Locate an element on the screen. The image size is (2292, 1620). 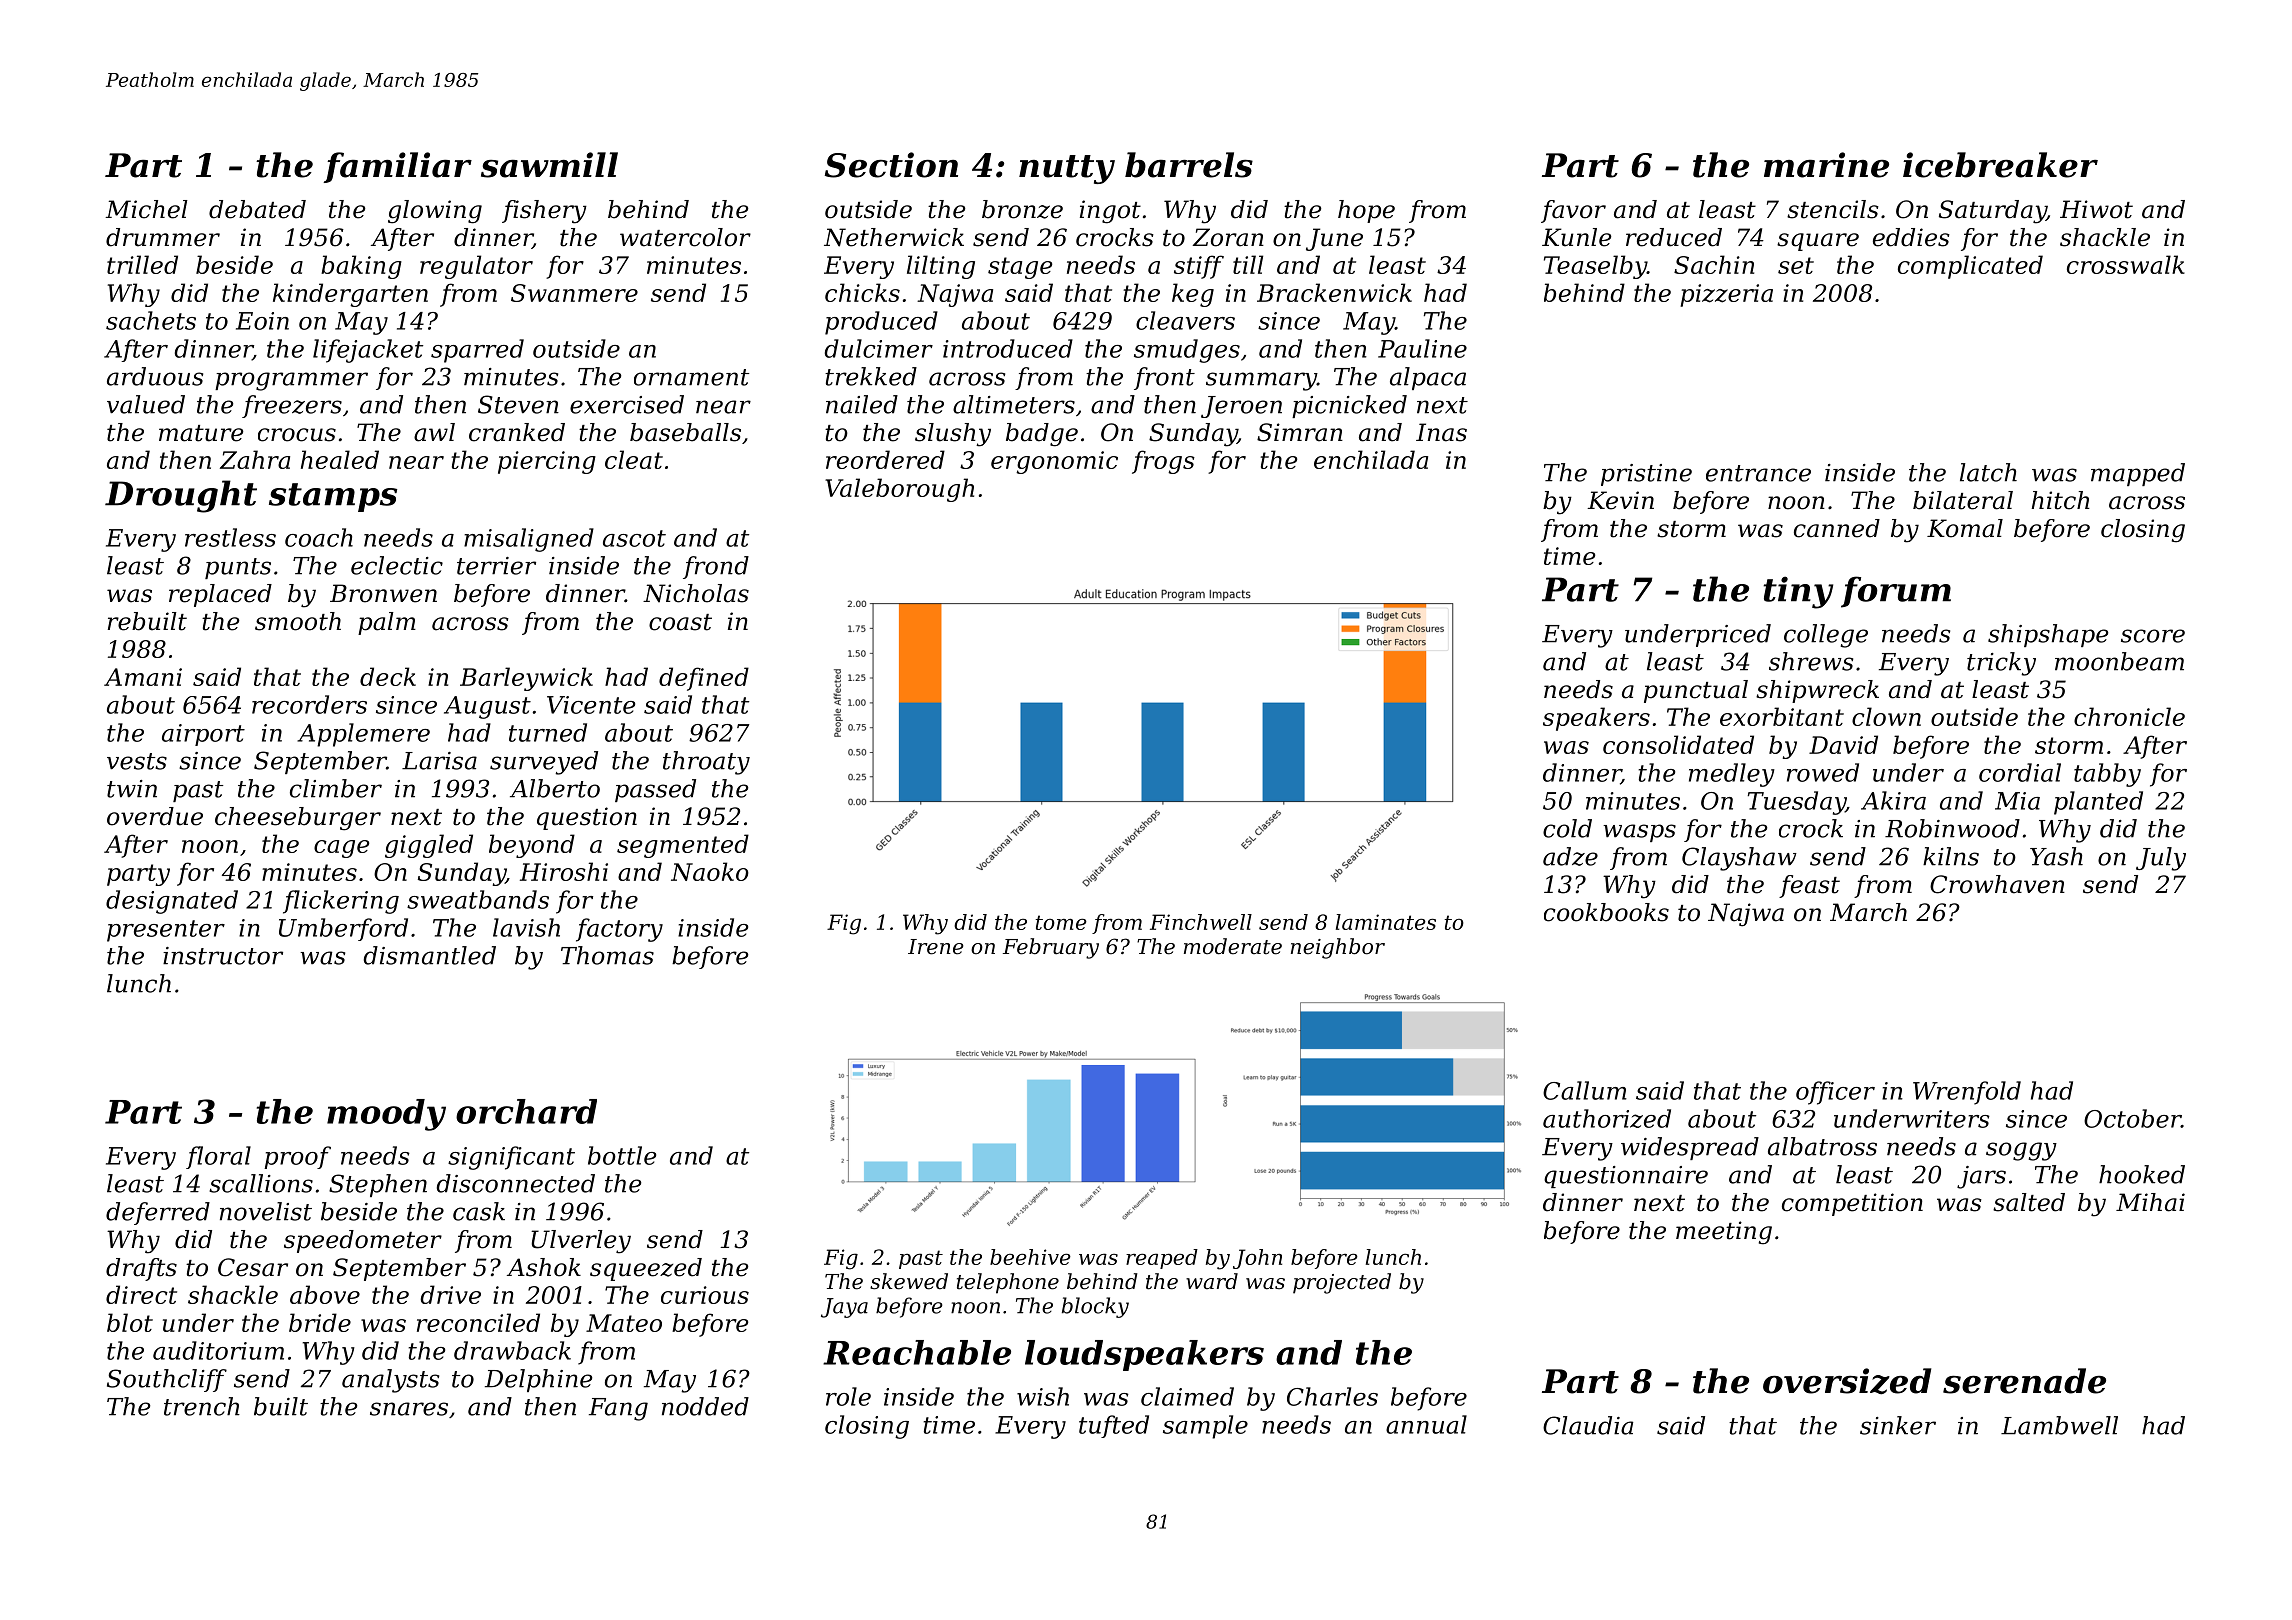
punctual is located at coordinates (1696, 691).
